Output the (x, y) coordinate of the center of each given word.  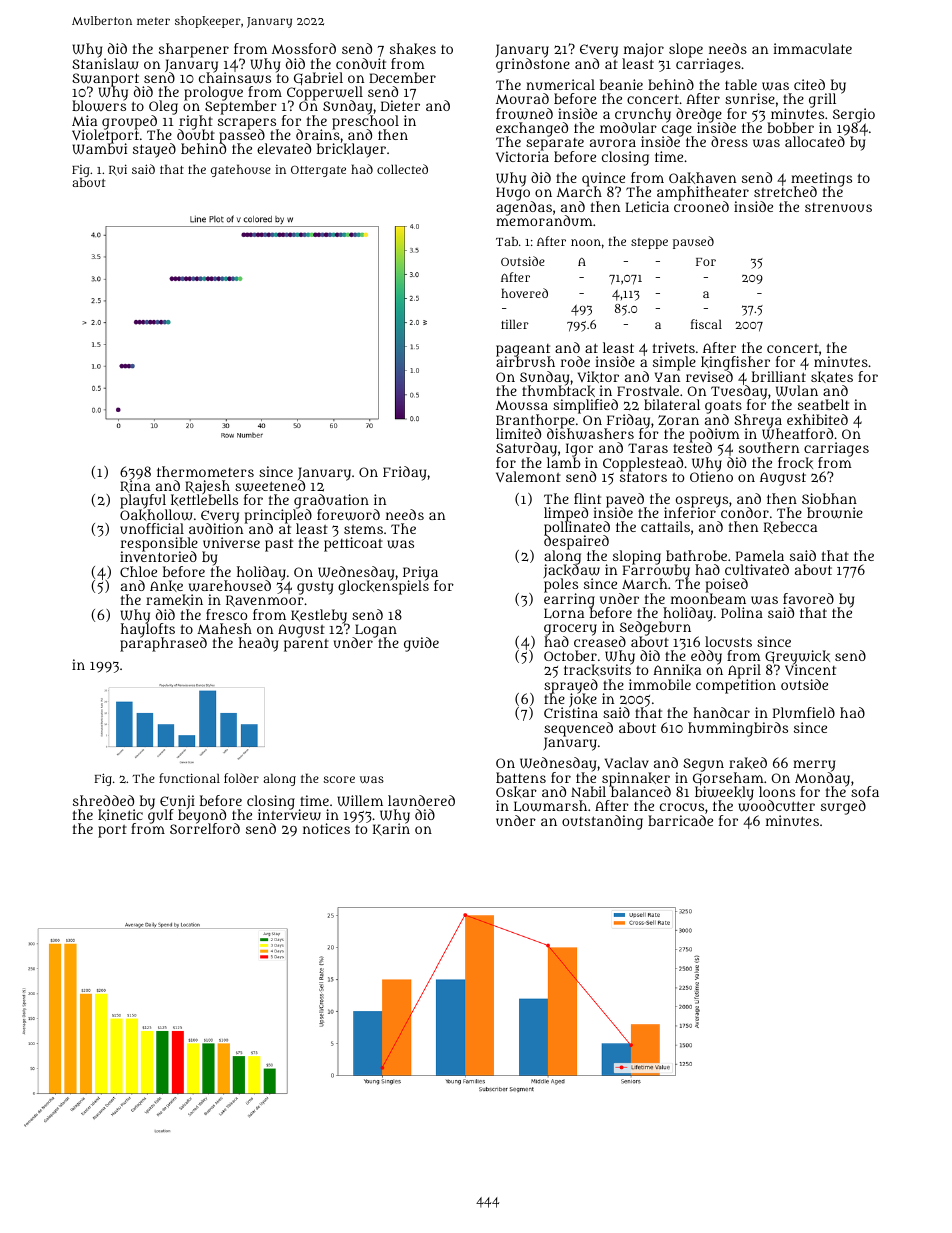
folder (241, 778)
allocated (815, 141)
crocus (682, 807)
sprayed (571, 686)
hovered (524, 293)
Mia (84, 120)
